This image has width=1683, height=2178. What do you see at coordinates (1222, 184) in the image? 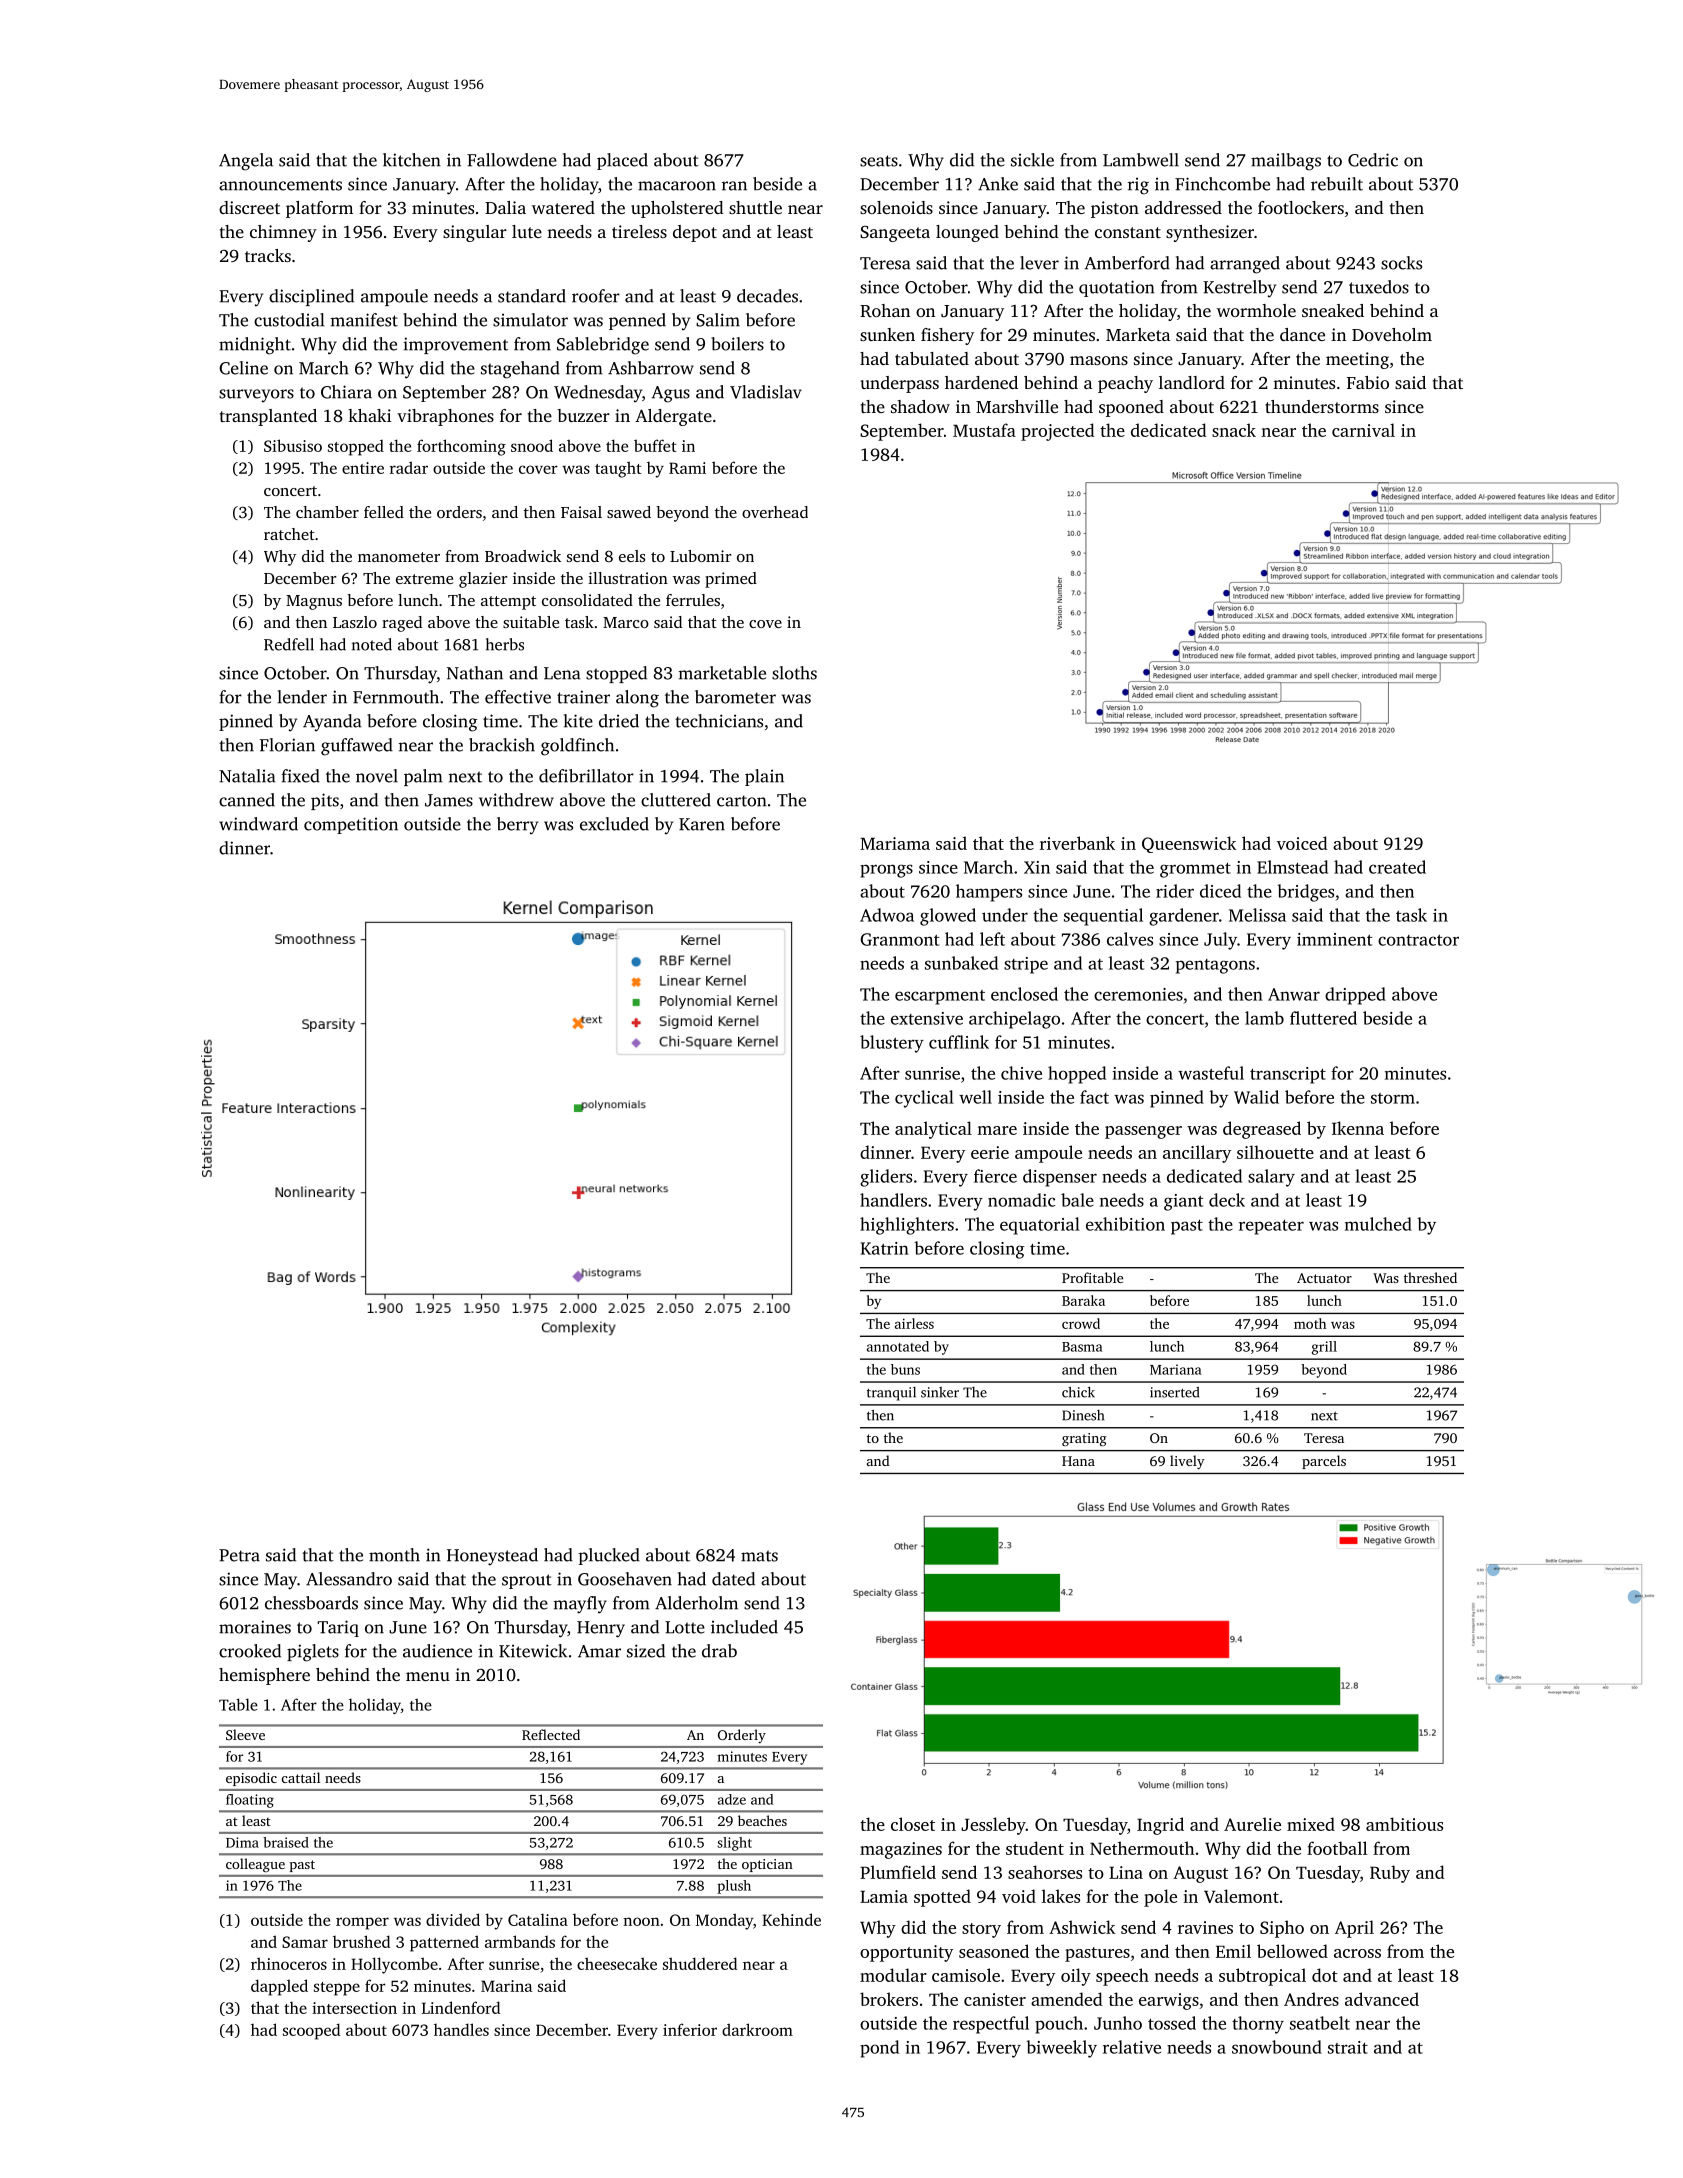
I see `Finchcombe` at bounding box center [1222, 184].
